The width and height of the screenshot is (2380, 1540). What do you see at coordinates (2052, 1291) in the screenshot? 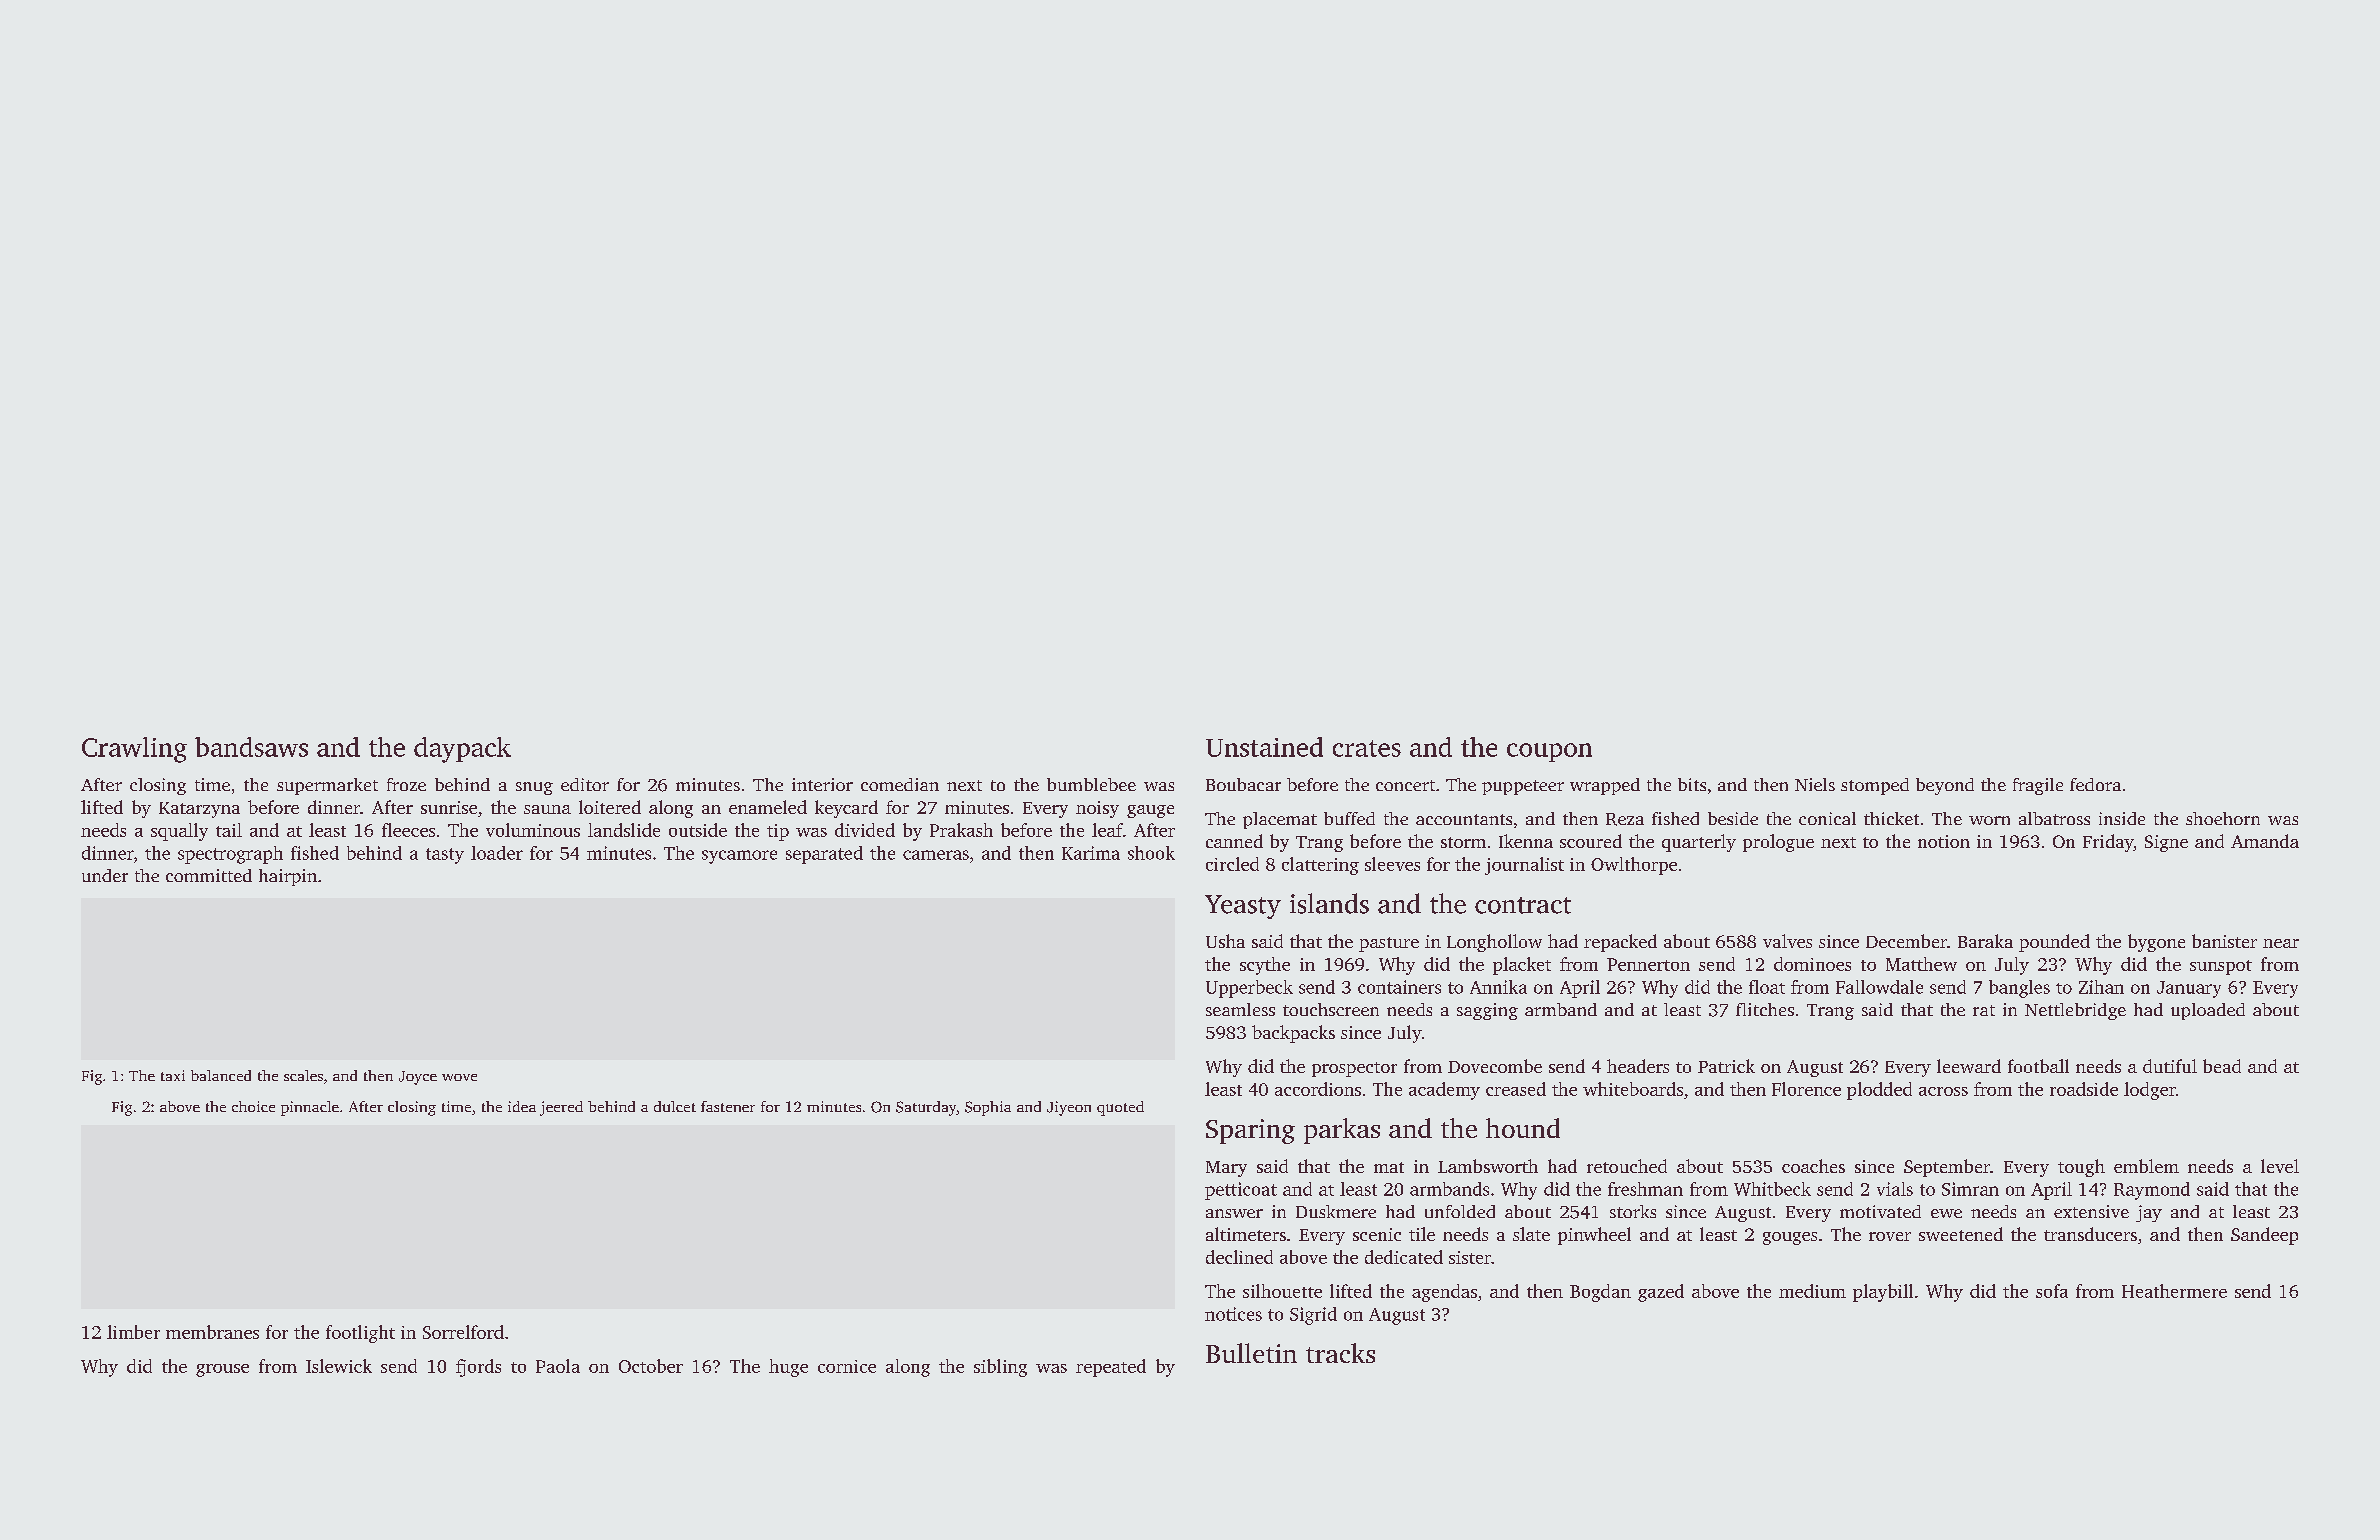
I see `sofa` at bounding box center [2052, 1291].
